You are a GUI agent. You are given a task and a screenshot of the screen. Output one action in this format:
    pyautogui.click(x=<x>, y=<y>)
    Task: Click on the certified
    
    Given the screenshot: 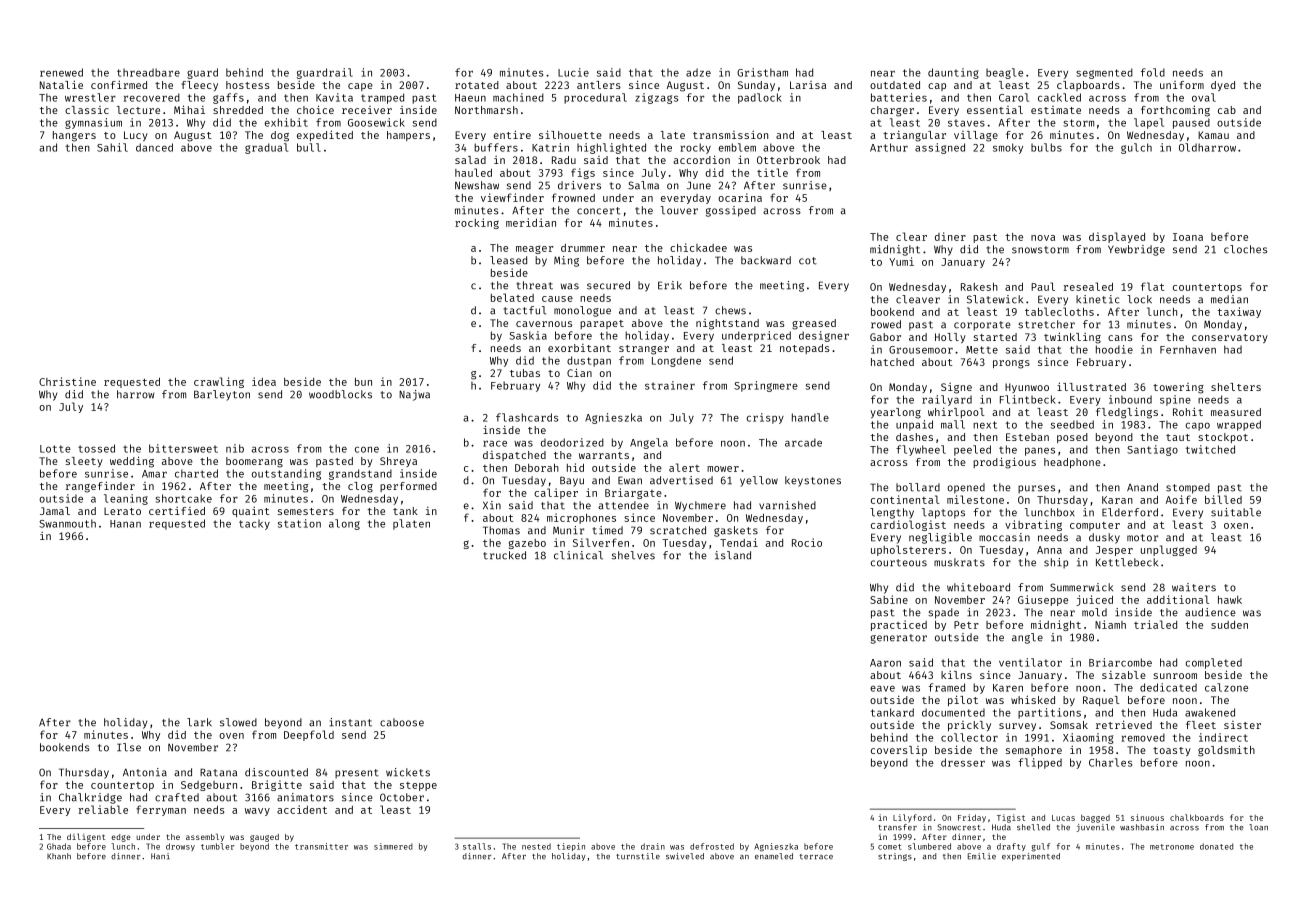 What is the action you would take?
    pyautogui.click(x=177, y=511)
